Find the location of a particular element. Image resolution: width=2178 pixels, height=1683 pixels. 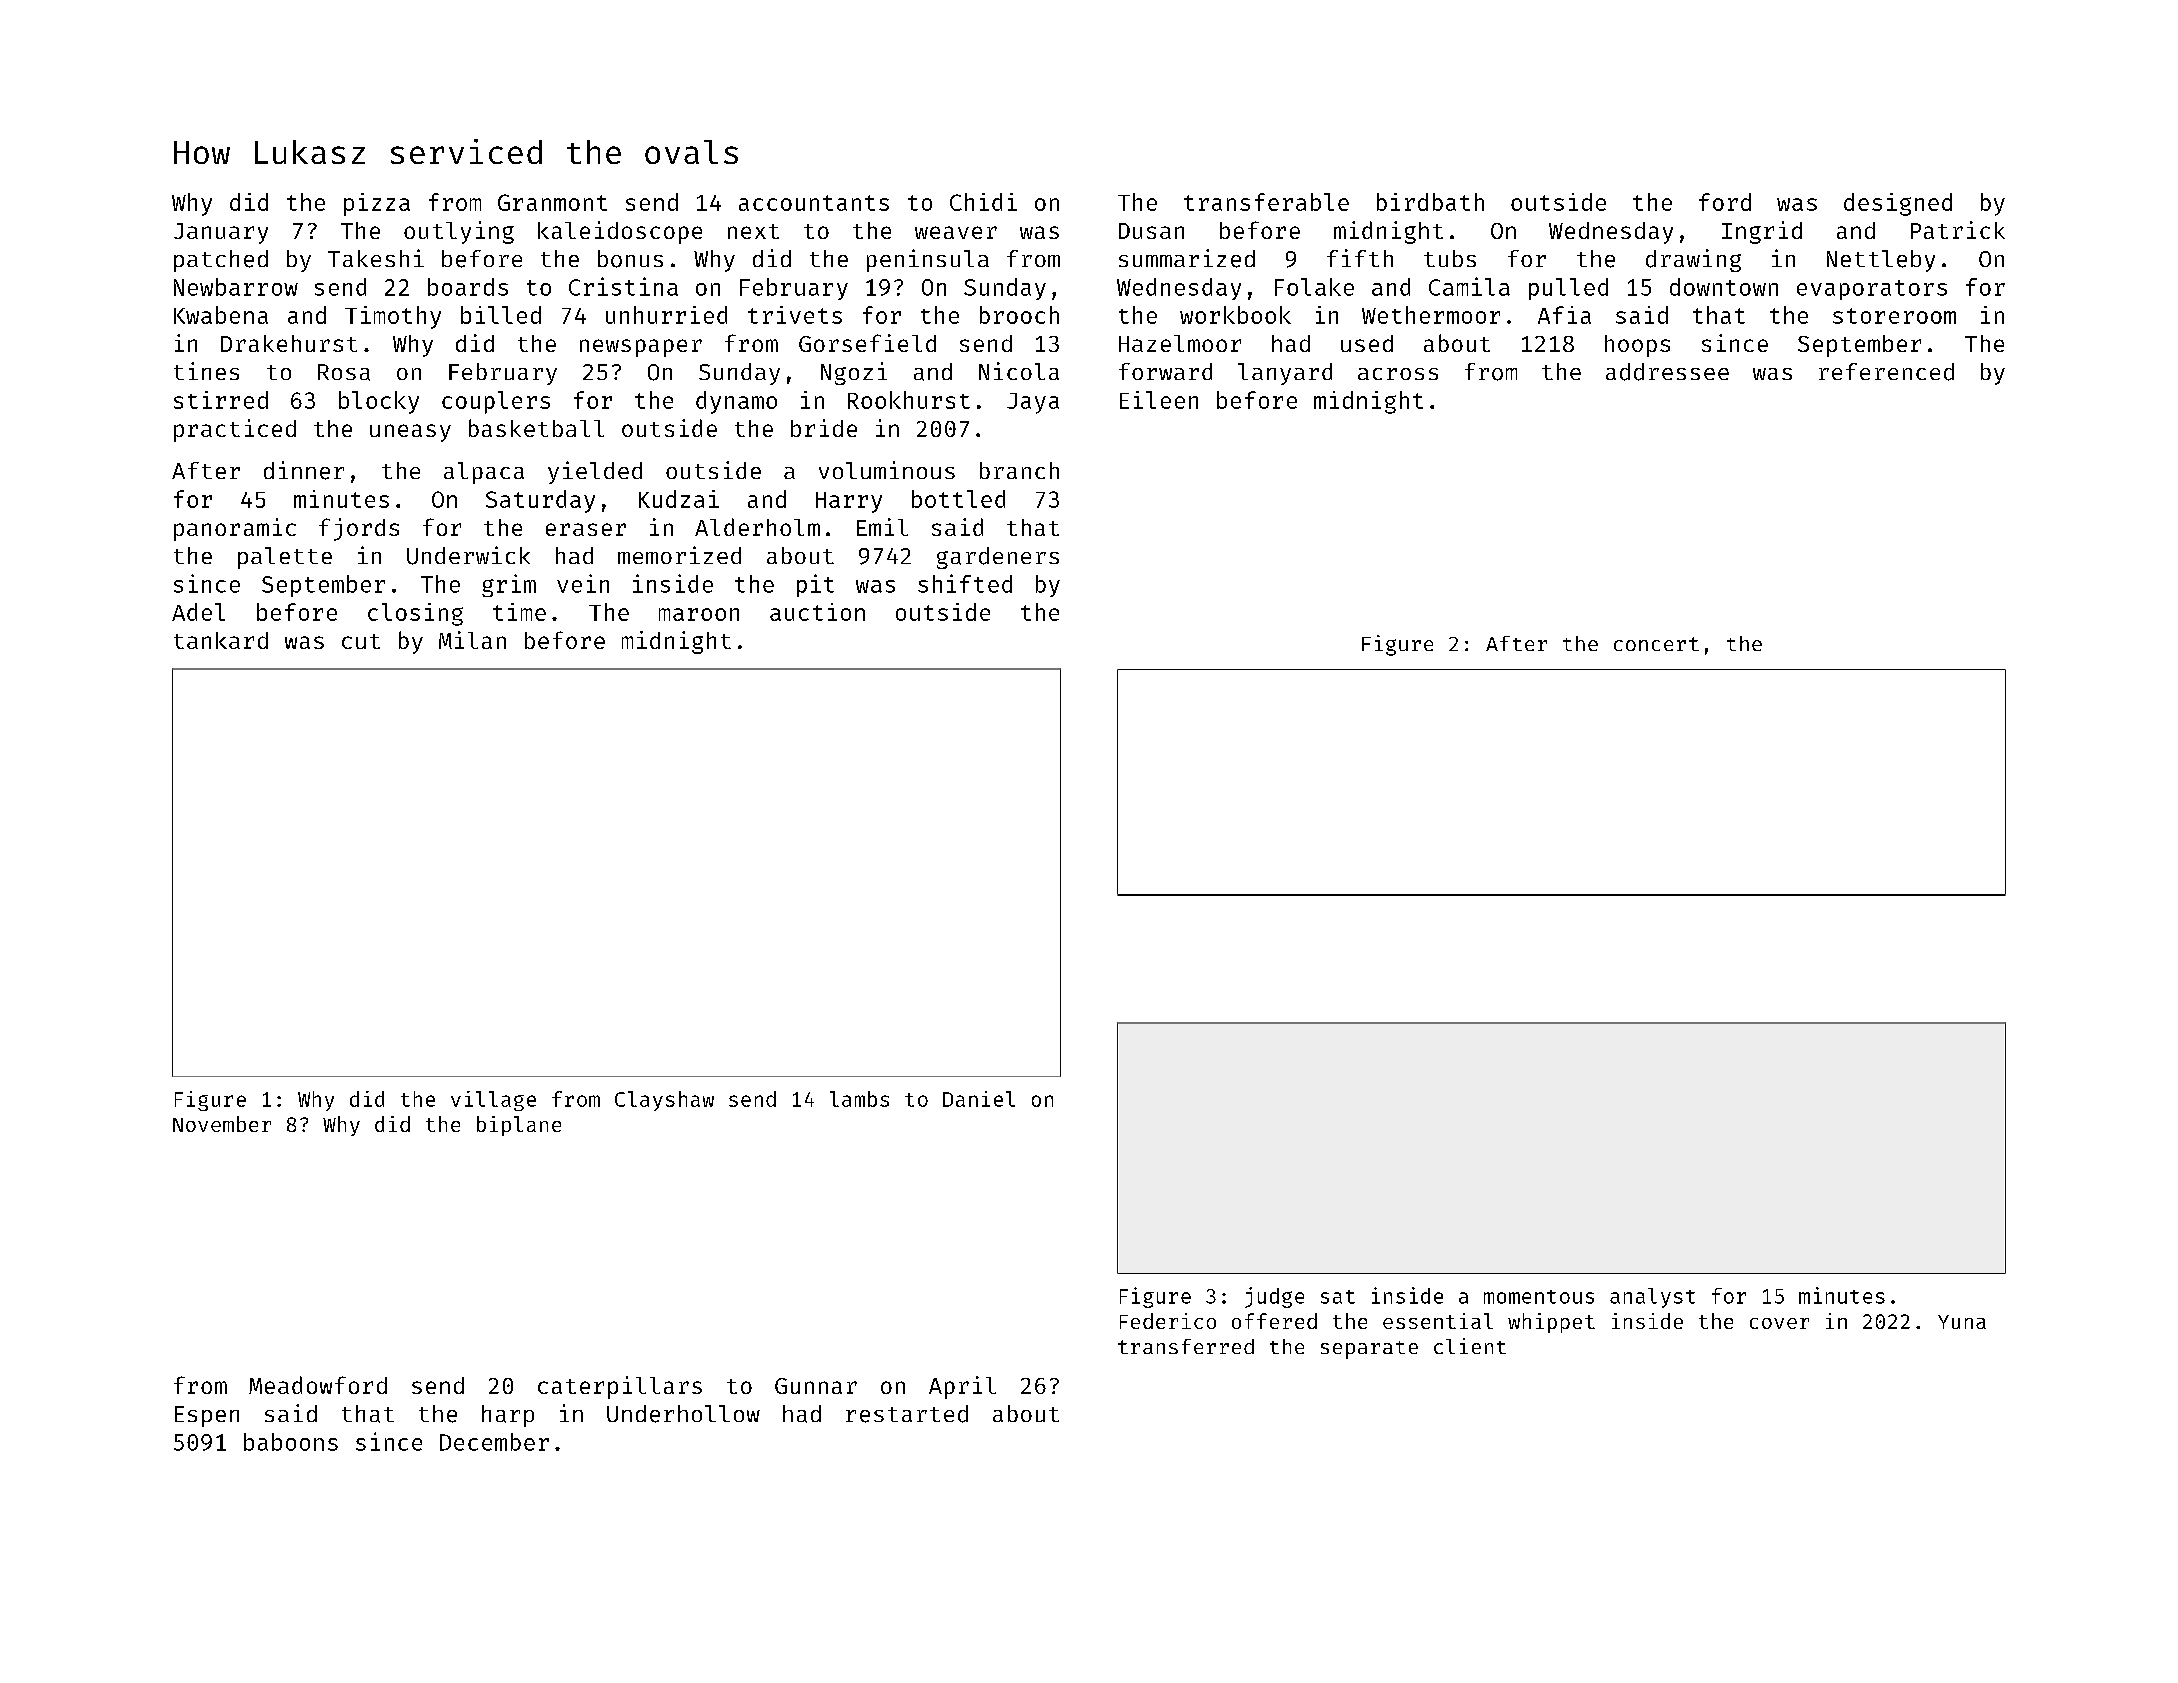

concert is located at coordinates (1656, 644).
